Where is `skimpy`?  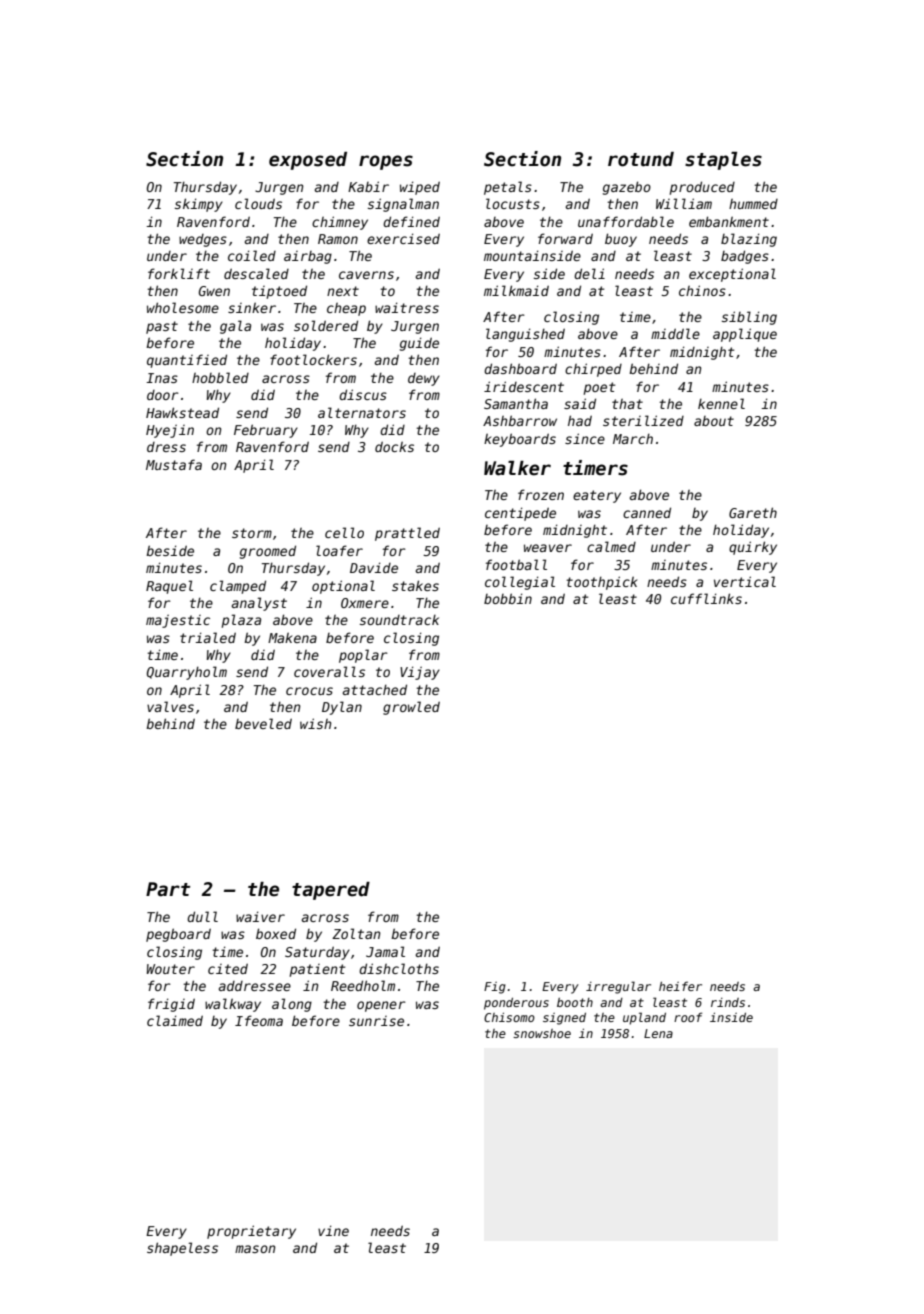 skimpy is located at coordinates (199, 205).
